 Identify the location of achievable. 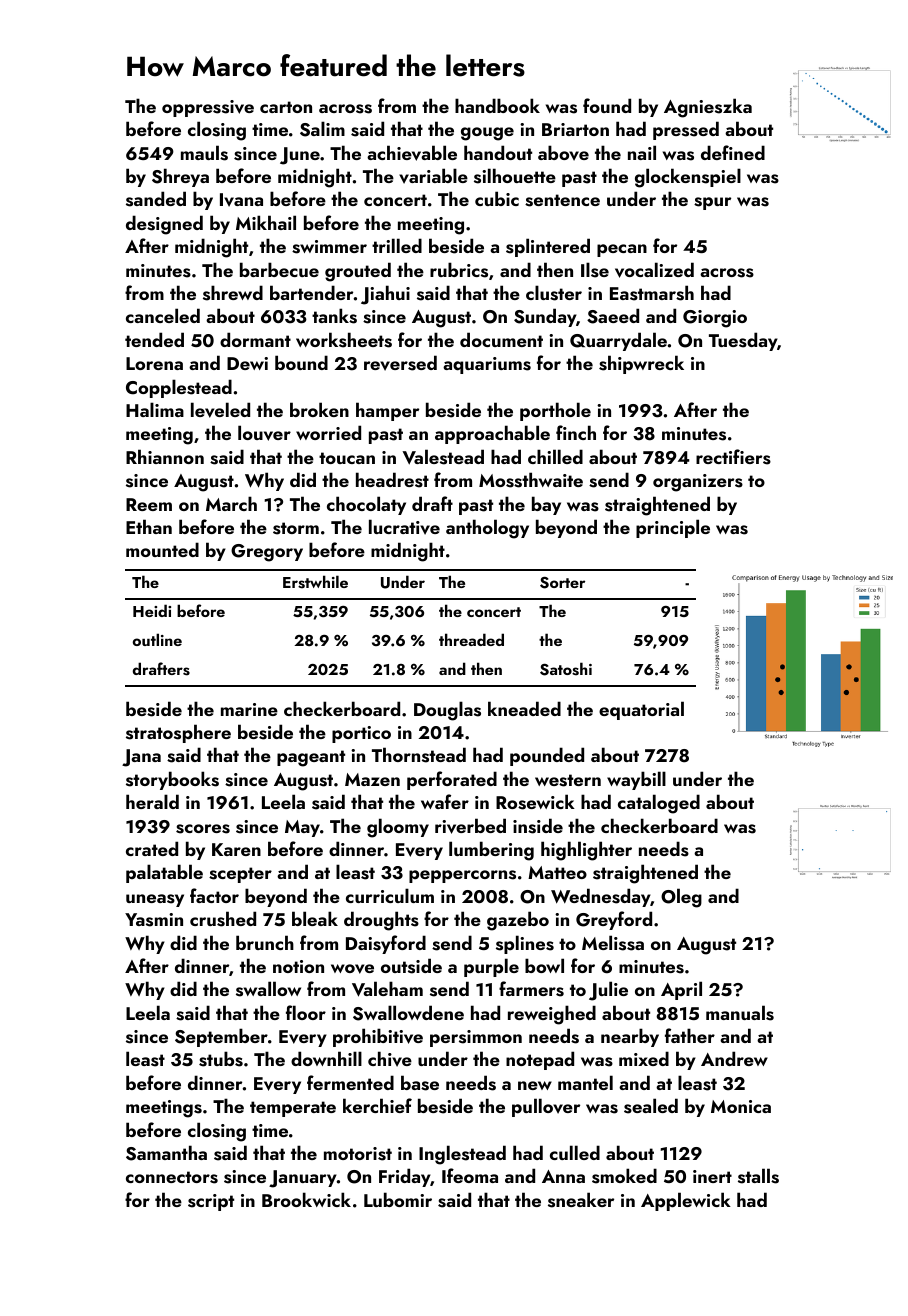
(412, 153).
